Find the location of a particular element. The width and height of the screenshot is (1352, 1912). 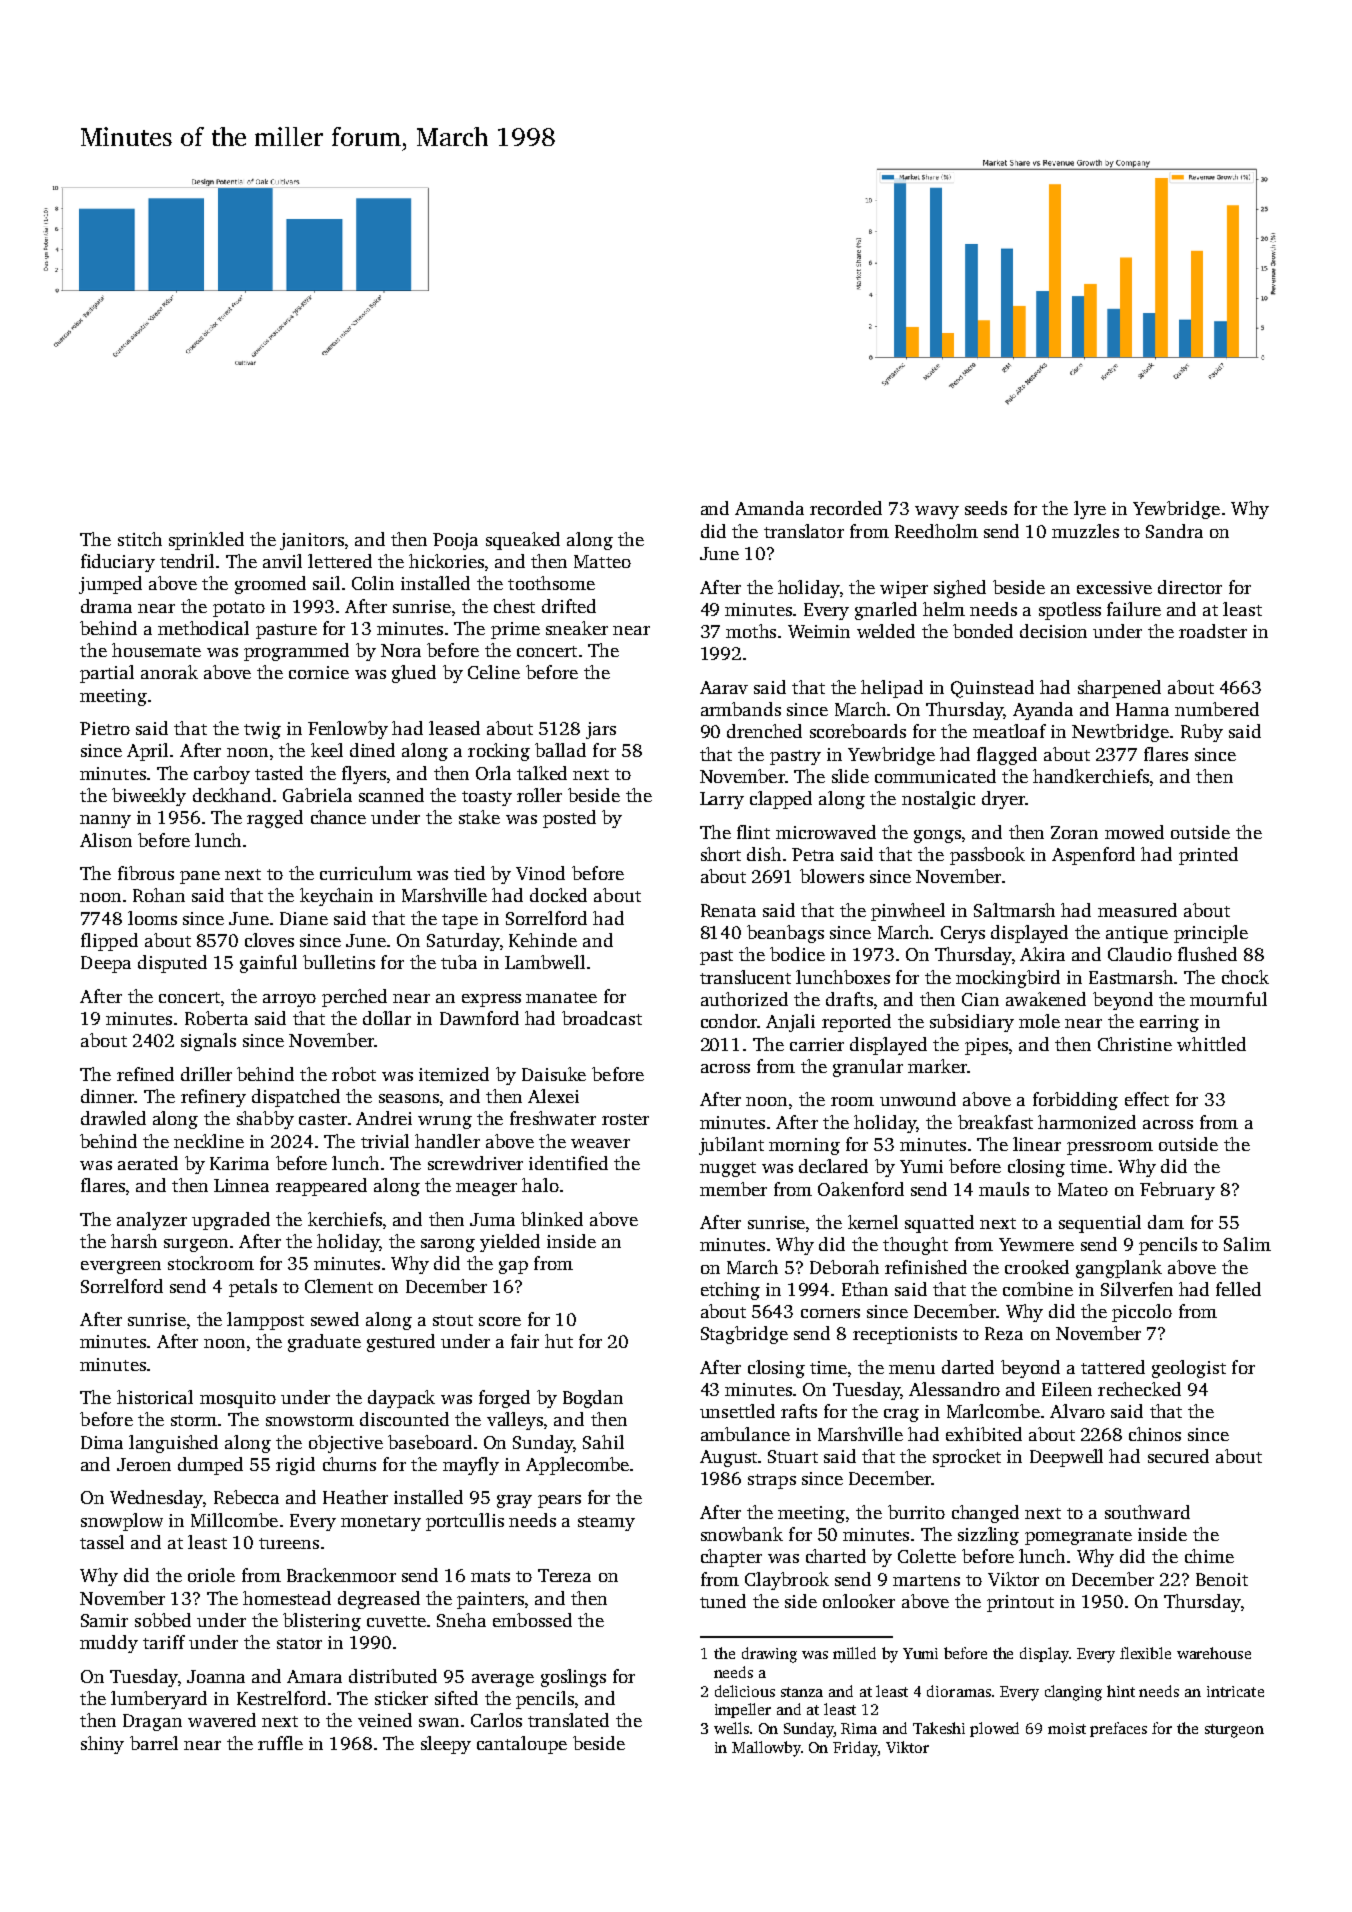

churns is located at coordinates (349, 1464).
